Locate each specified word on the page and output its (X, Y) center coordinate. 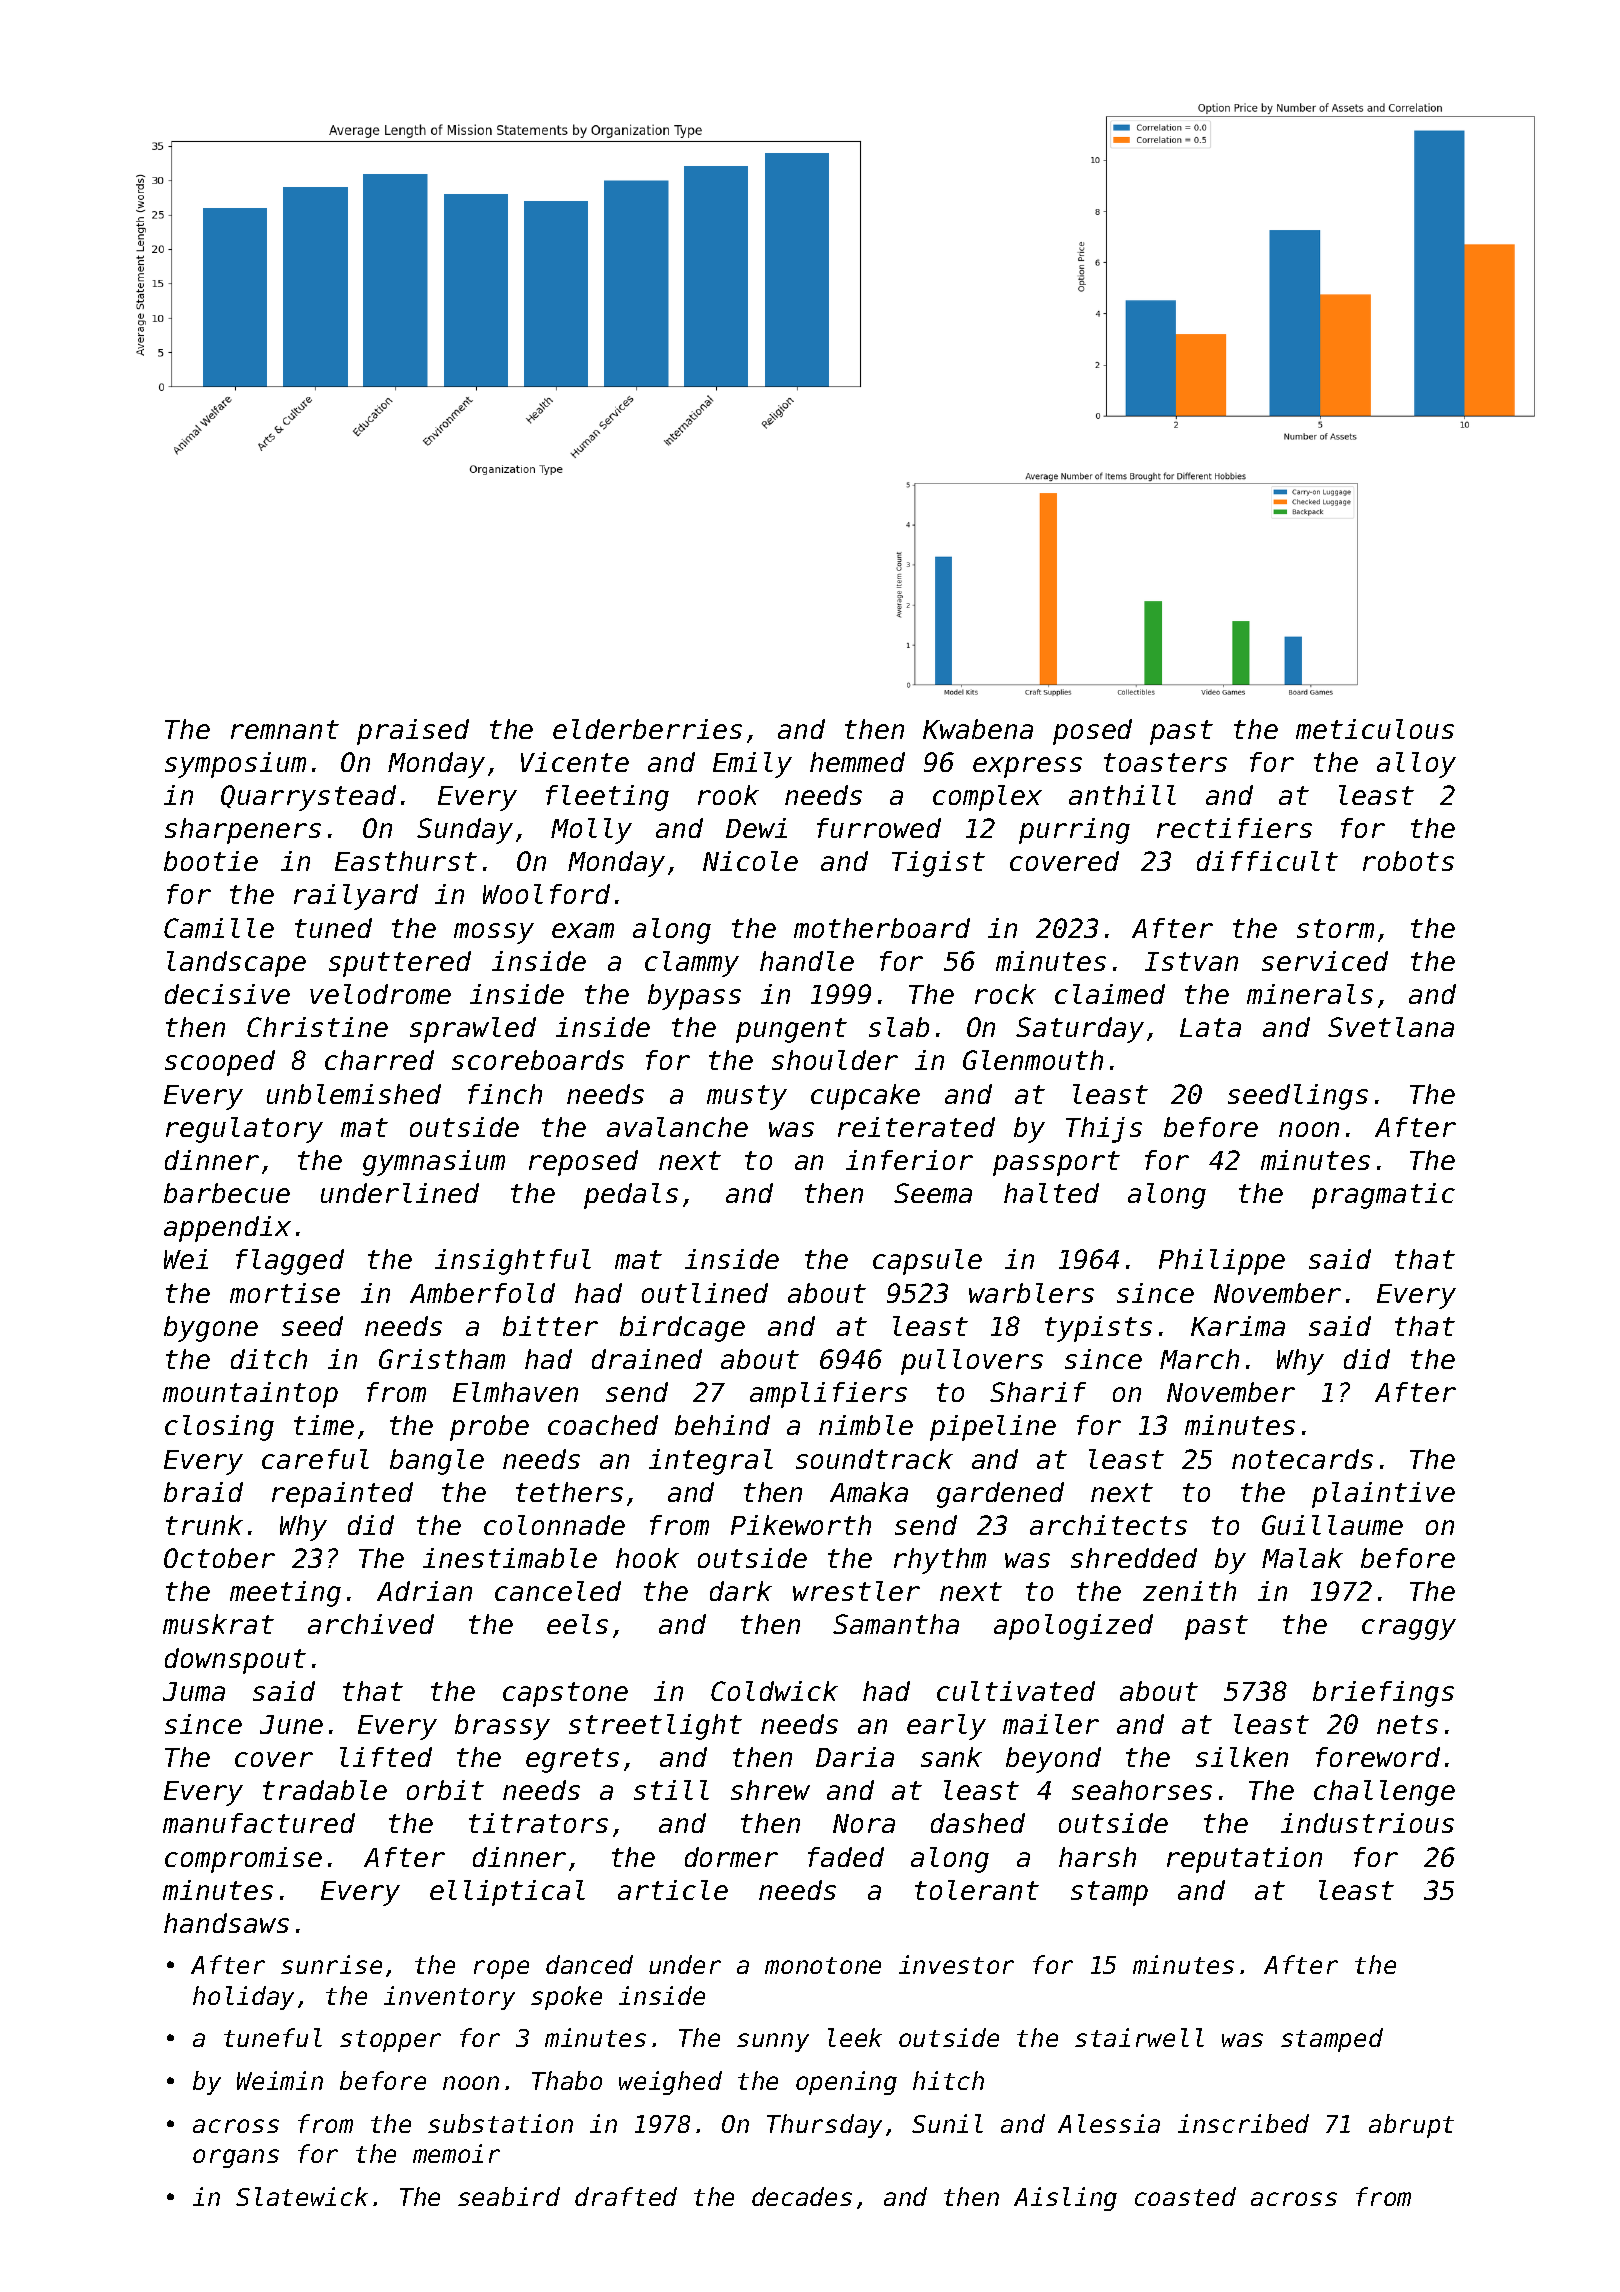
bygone (211, 1329)
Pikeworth (801, 1525)
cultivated (1016, 1691)
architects (1108, 1525)
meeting (285, 1594)
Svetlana (1391, 1027)
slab (899, 1027)
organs (236, 2158)
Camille (219, 928)
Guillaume (1332, 1525)
